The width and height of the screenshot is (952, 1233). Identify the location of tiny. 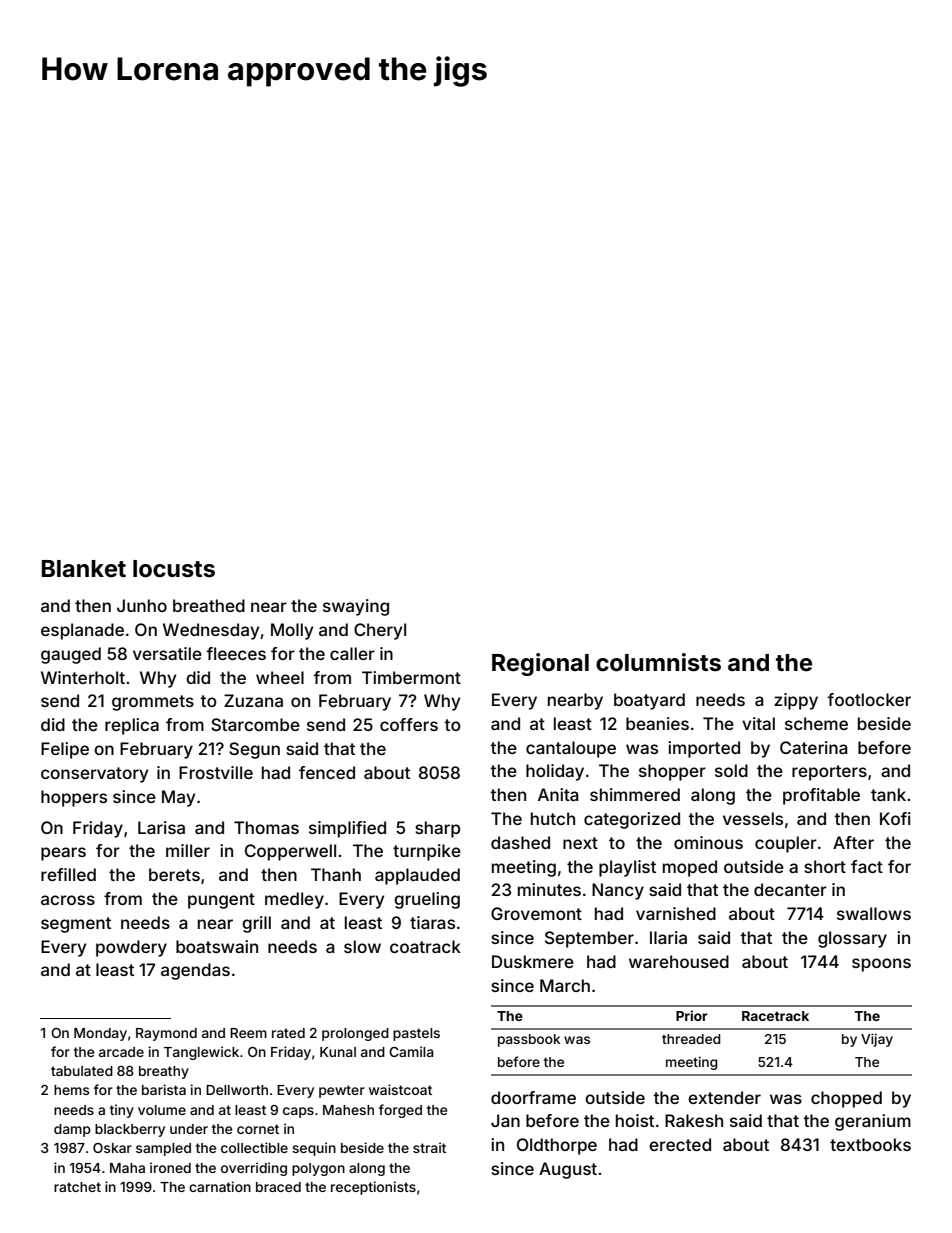
(122, 1111).
